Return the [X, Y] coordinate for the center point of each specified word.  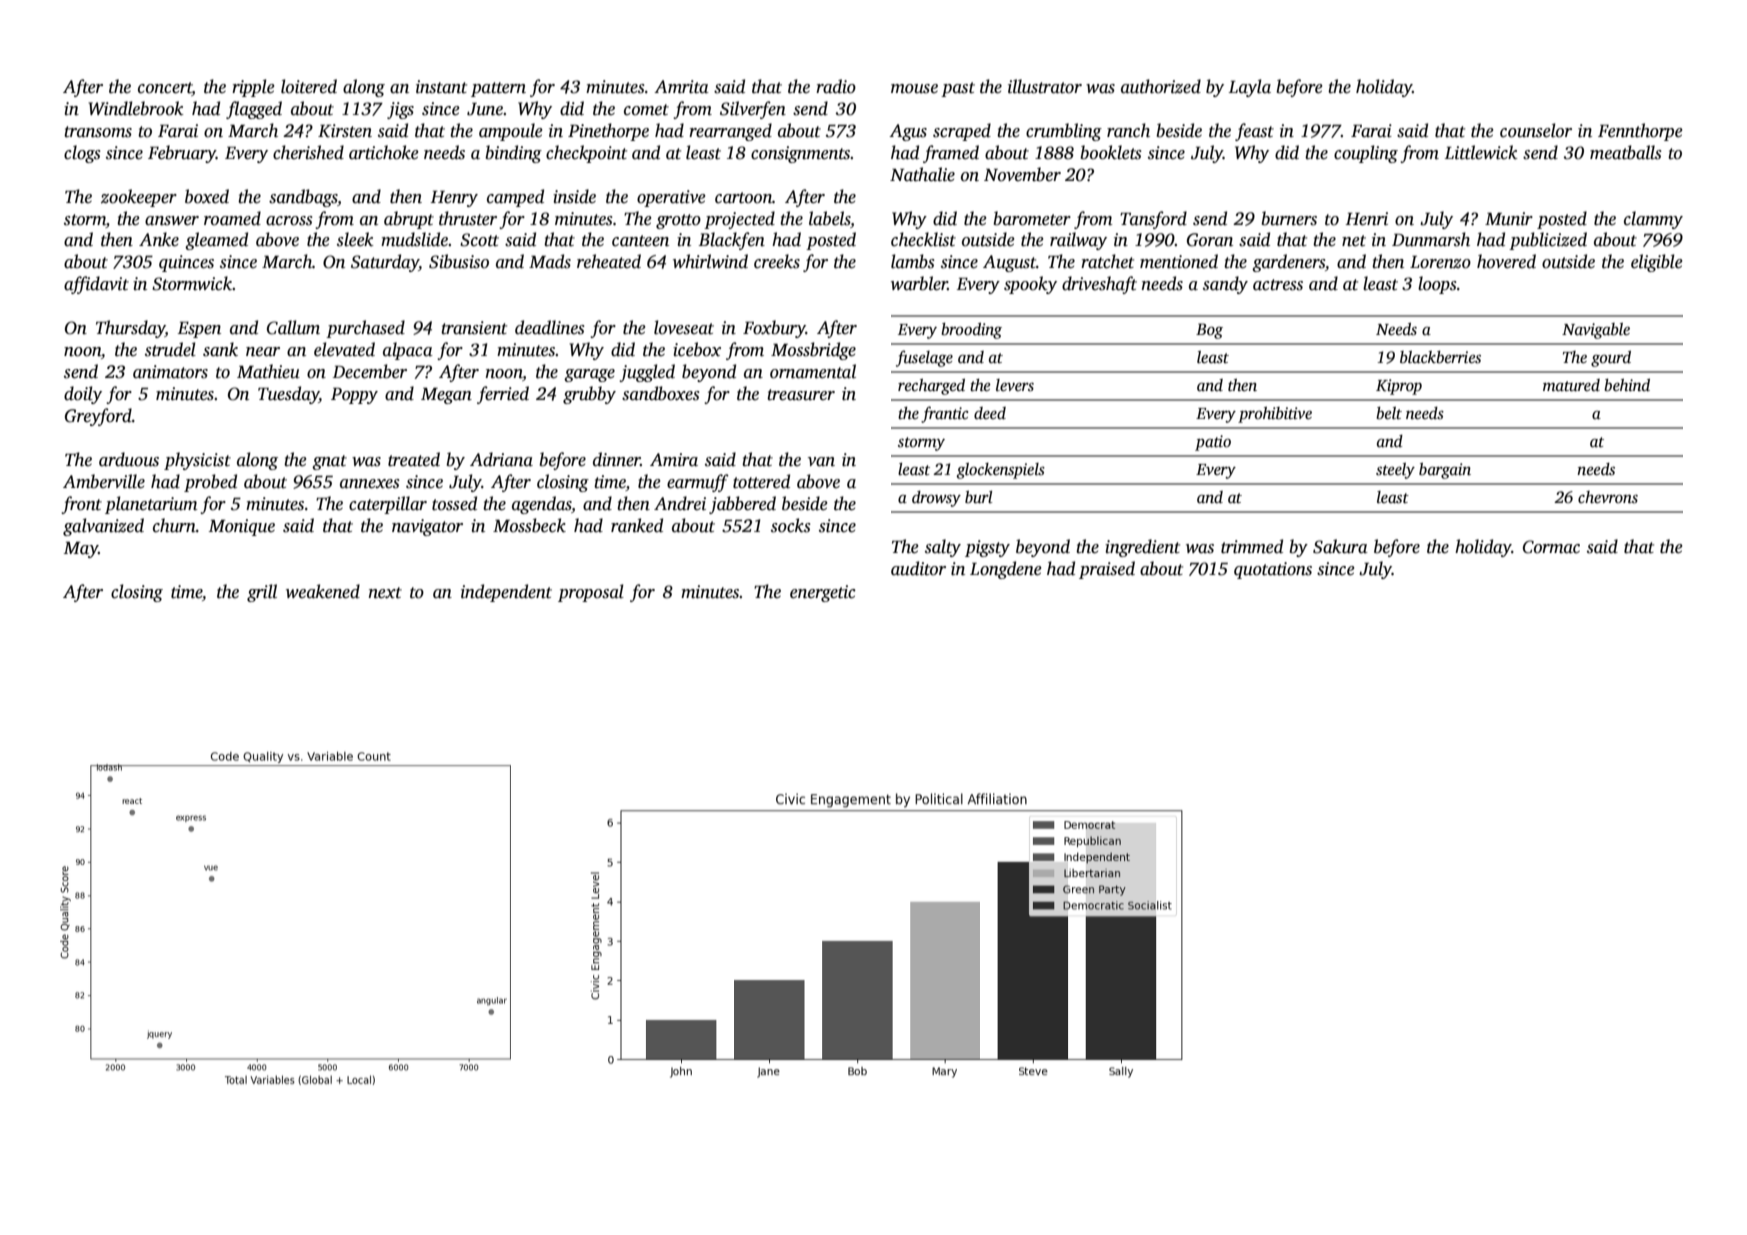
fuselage [924, 358]
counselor [1536, 130]
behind [1627, 385]
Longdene [1006, 570]
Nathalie [922, 174]
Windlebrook [136, 108]
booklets [1111, 152]
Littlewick [1481, 152]
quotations [1273, 570]
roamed [232, 218]
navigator [427, 527]
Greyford [98, 417]
